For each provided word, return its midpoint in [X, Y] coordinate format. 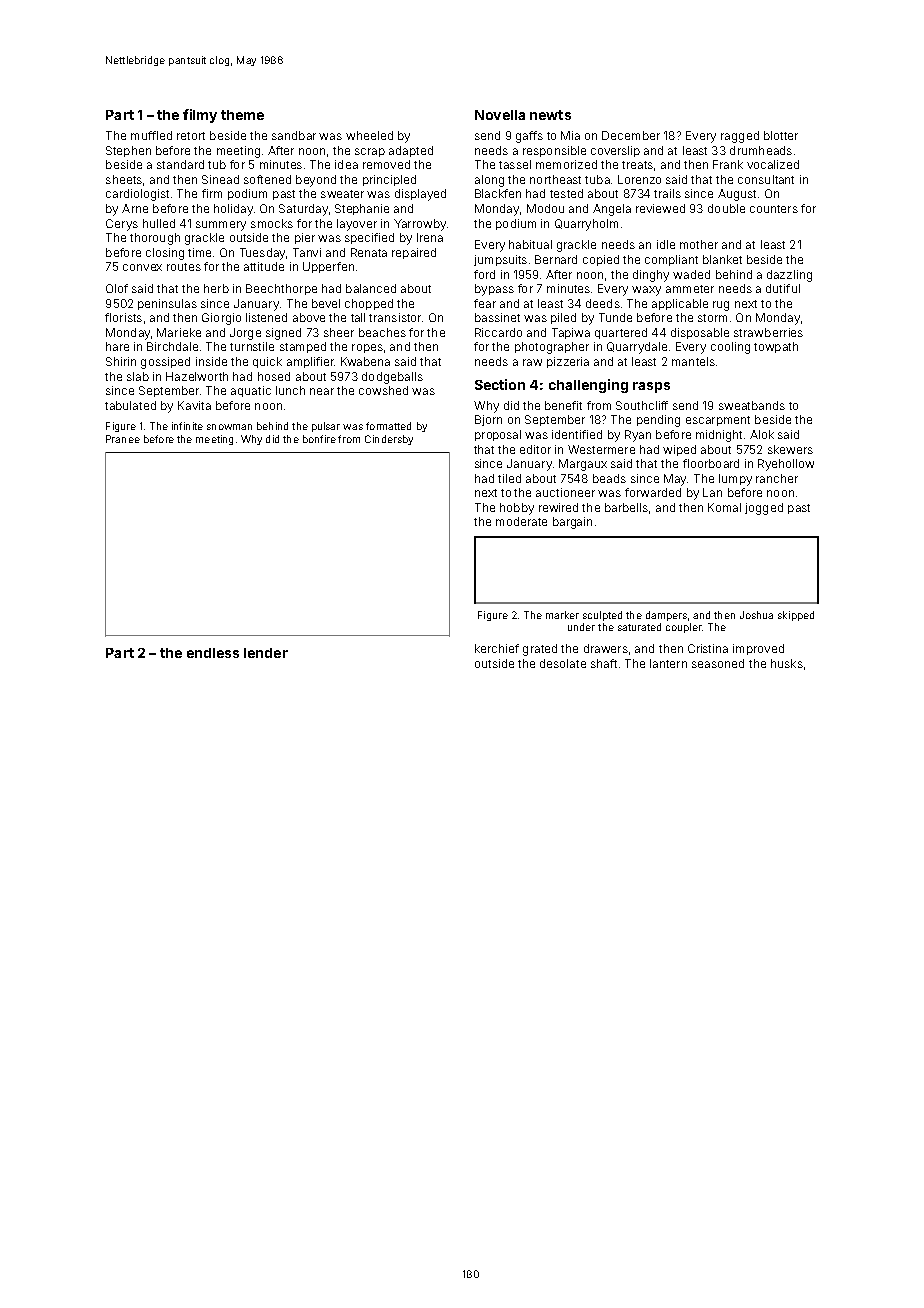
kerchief [497, 648]
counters [774, 209]
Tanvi [307, 252]
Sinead [220, 179]
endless [213, 653]
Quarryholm [586, 225]
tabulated [130, 405]
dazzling [789, 276]
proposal [498, 435]
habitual [530, 244]
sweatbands [752, 405]
